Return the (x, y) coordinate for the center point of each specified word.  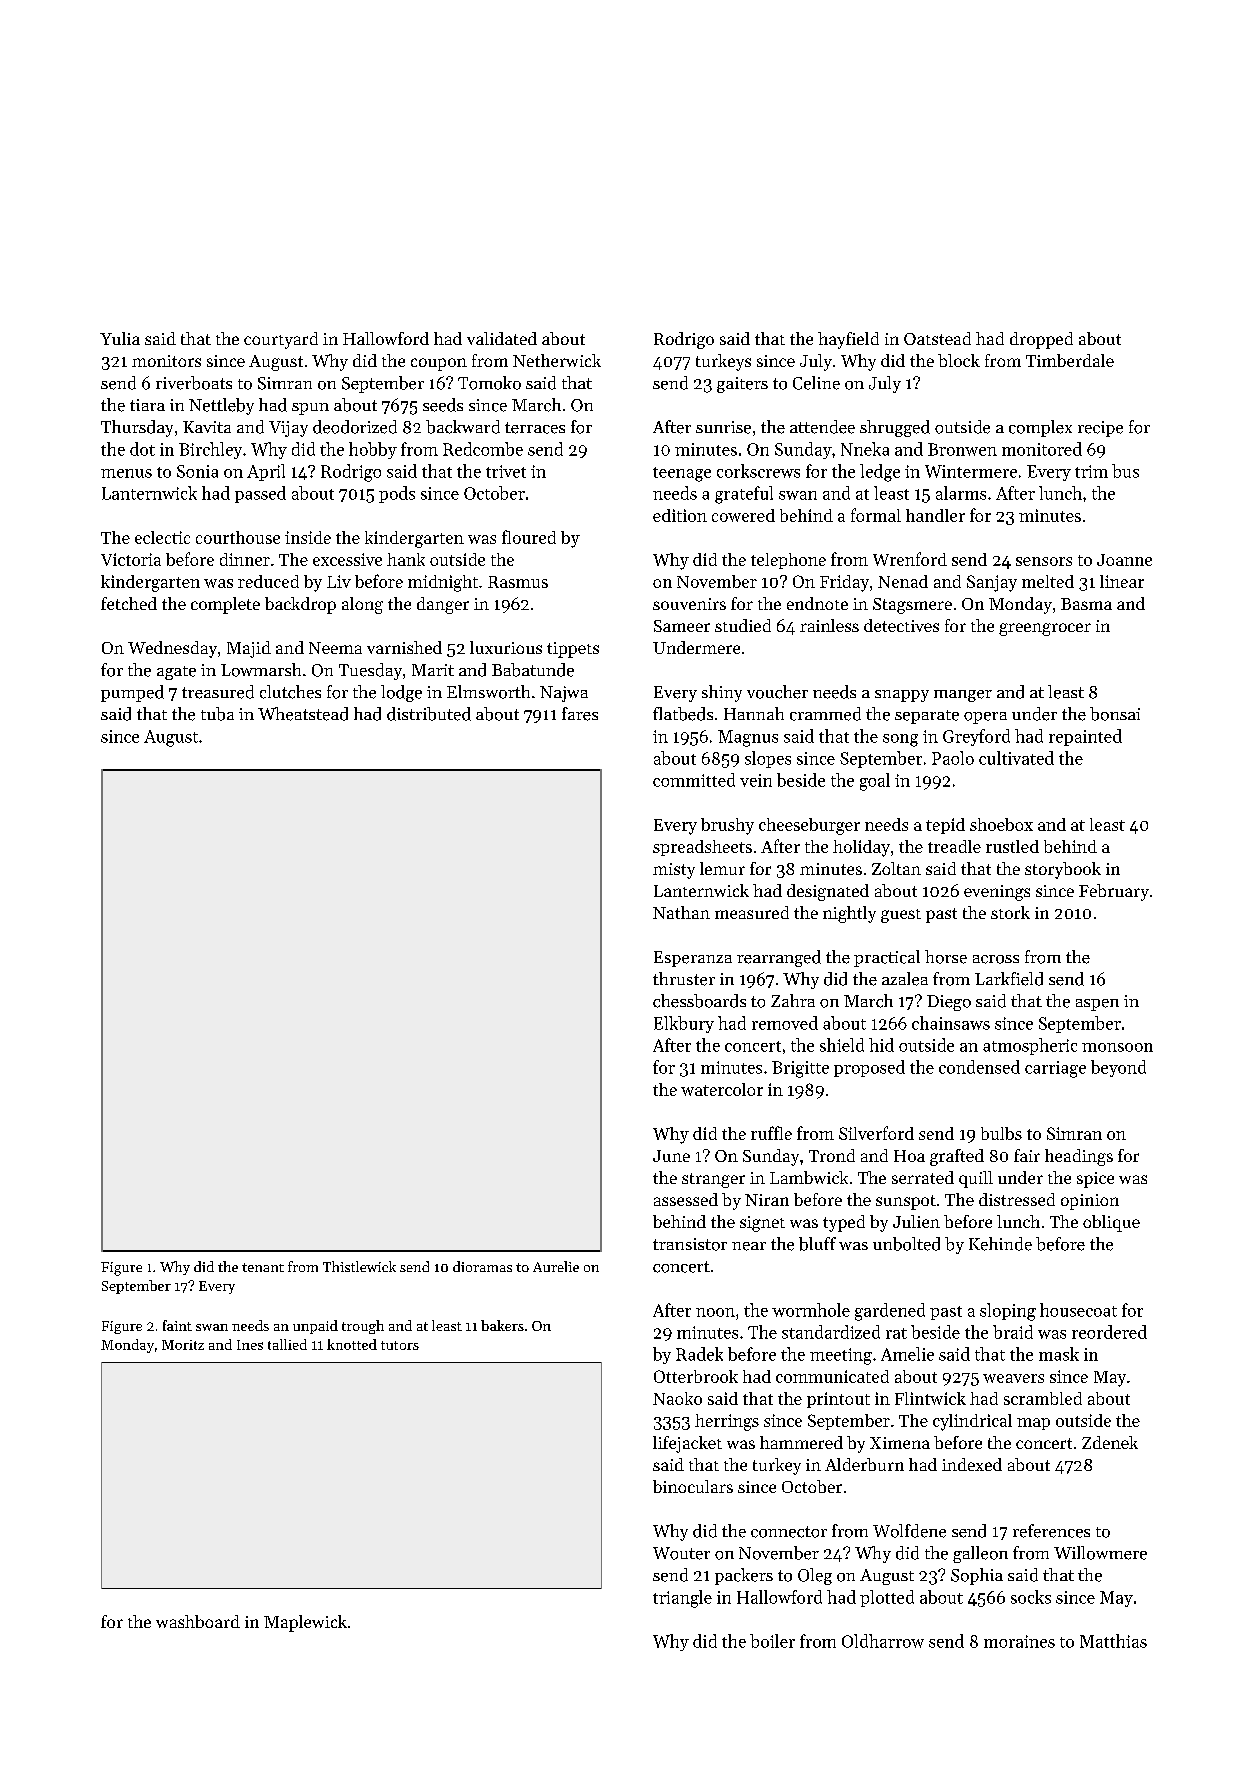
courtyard (281, 340)
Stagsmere (912, 606)
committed (694, 780)
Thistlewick (359, 1266)
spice (1095, 1180)
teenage (682, 474)
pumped (132, 693)
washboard (198, 1621)
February (1114, 892)
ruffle (771, 1133)
